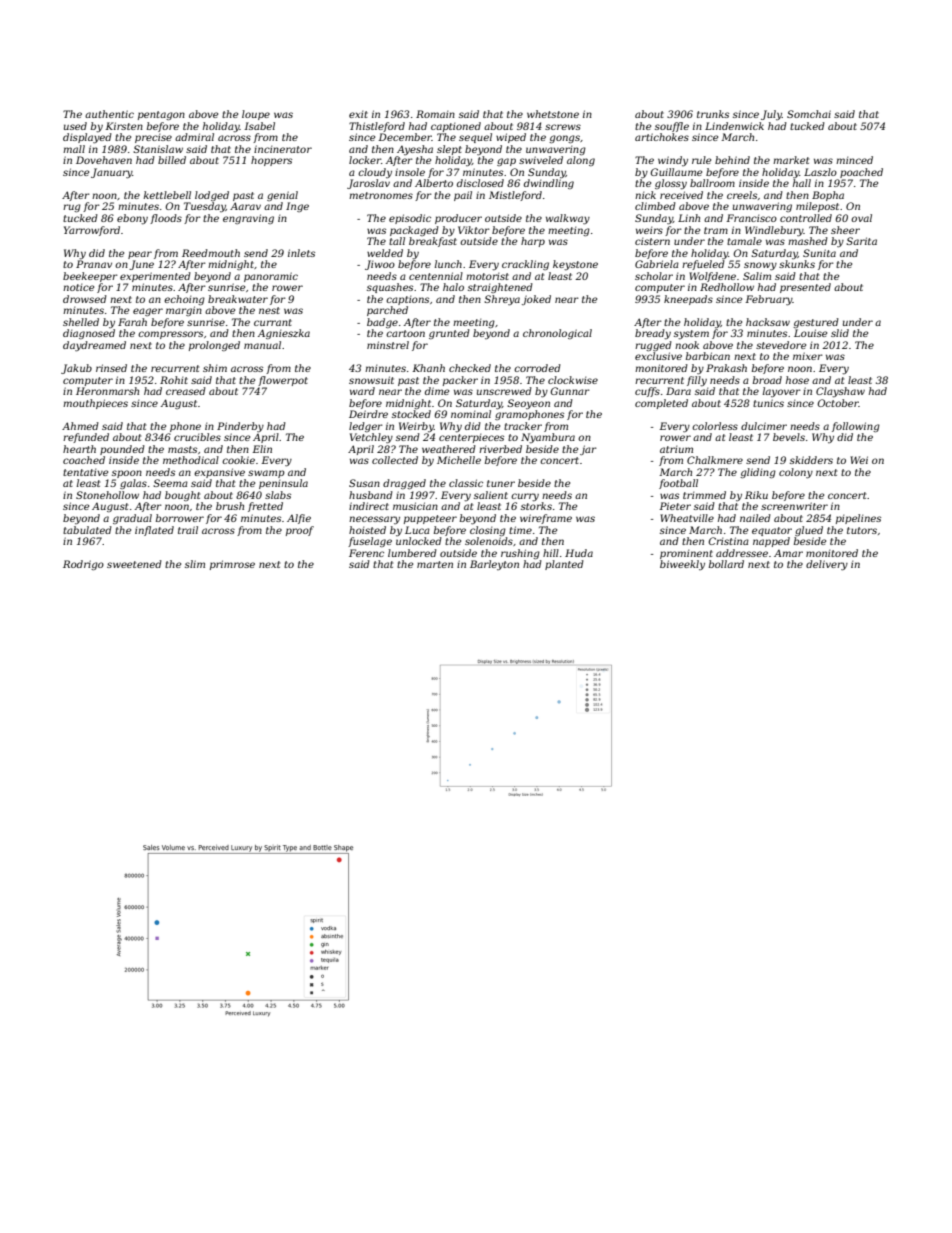 The width and height of the document is (952, 1233). Describe the element at coordinates (808, 356) in the document. I see `mixer` at that location.
